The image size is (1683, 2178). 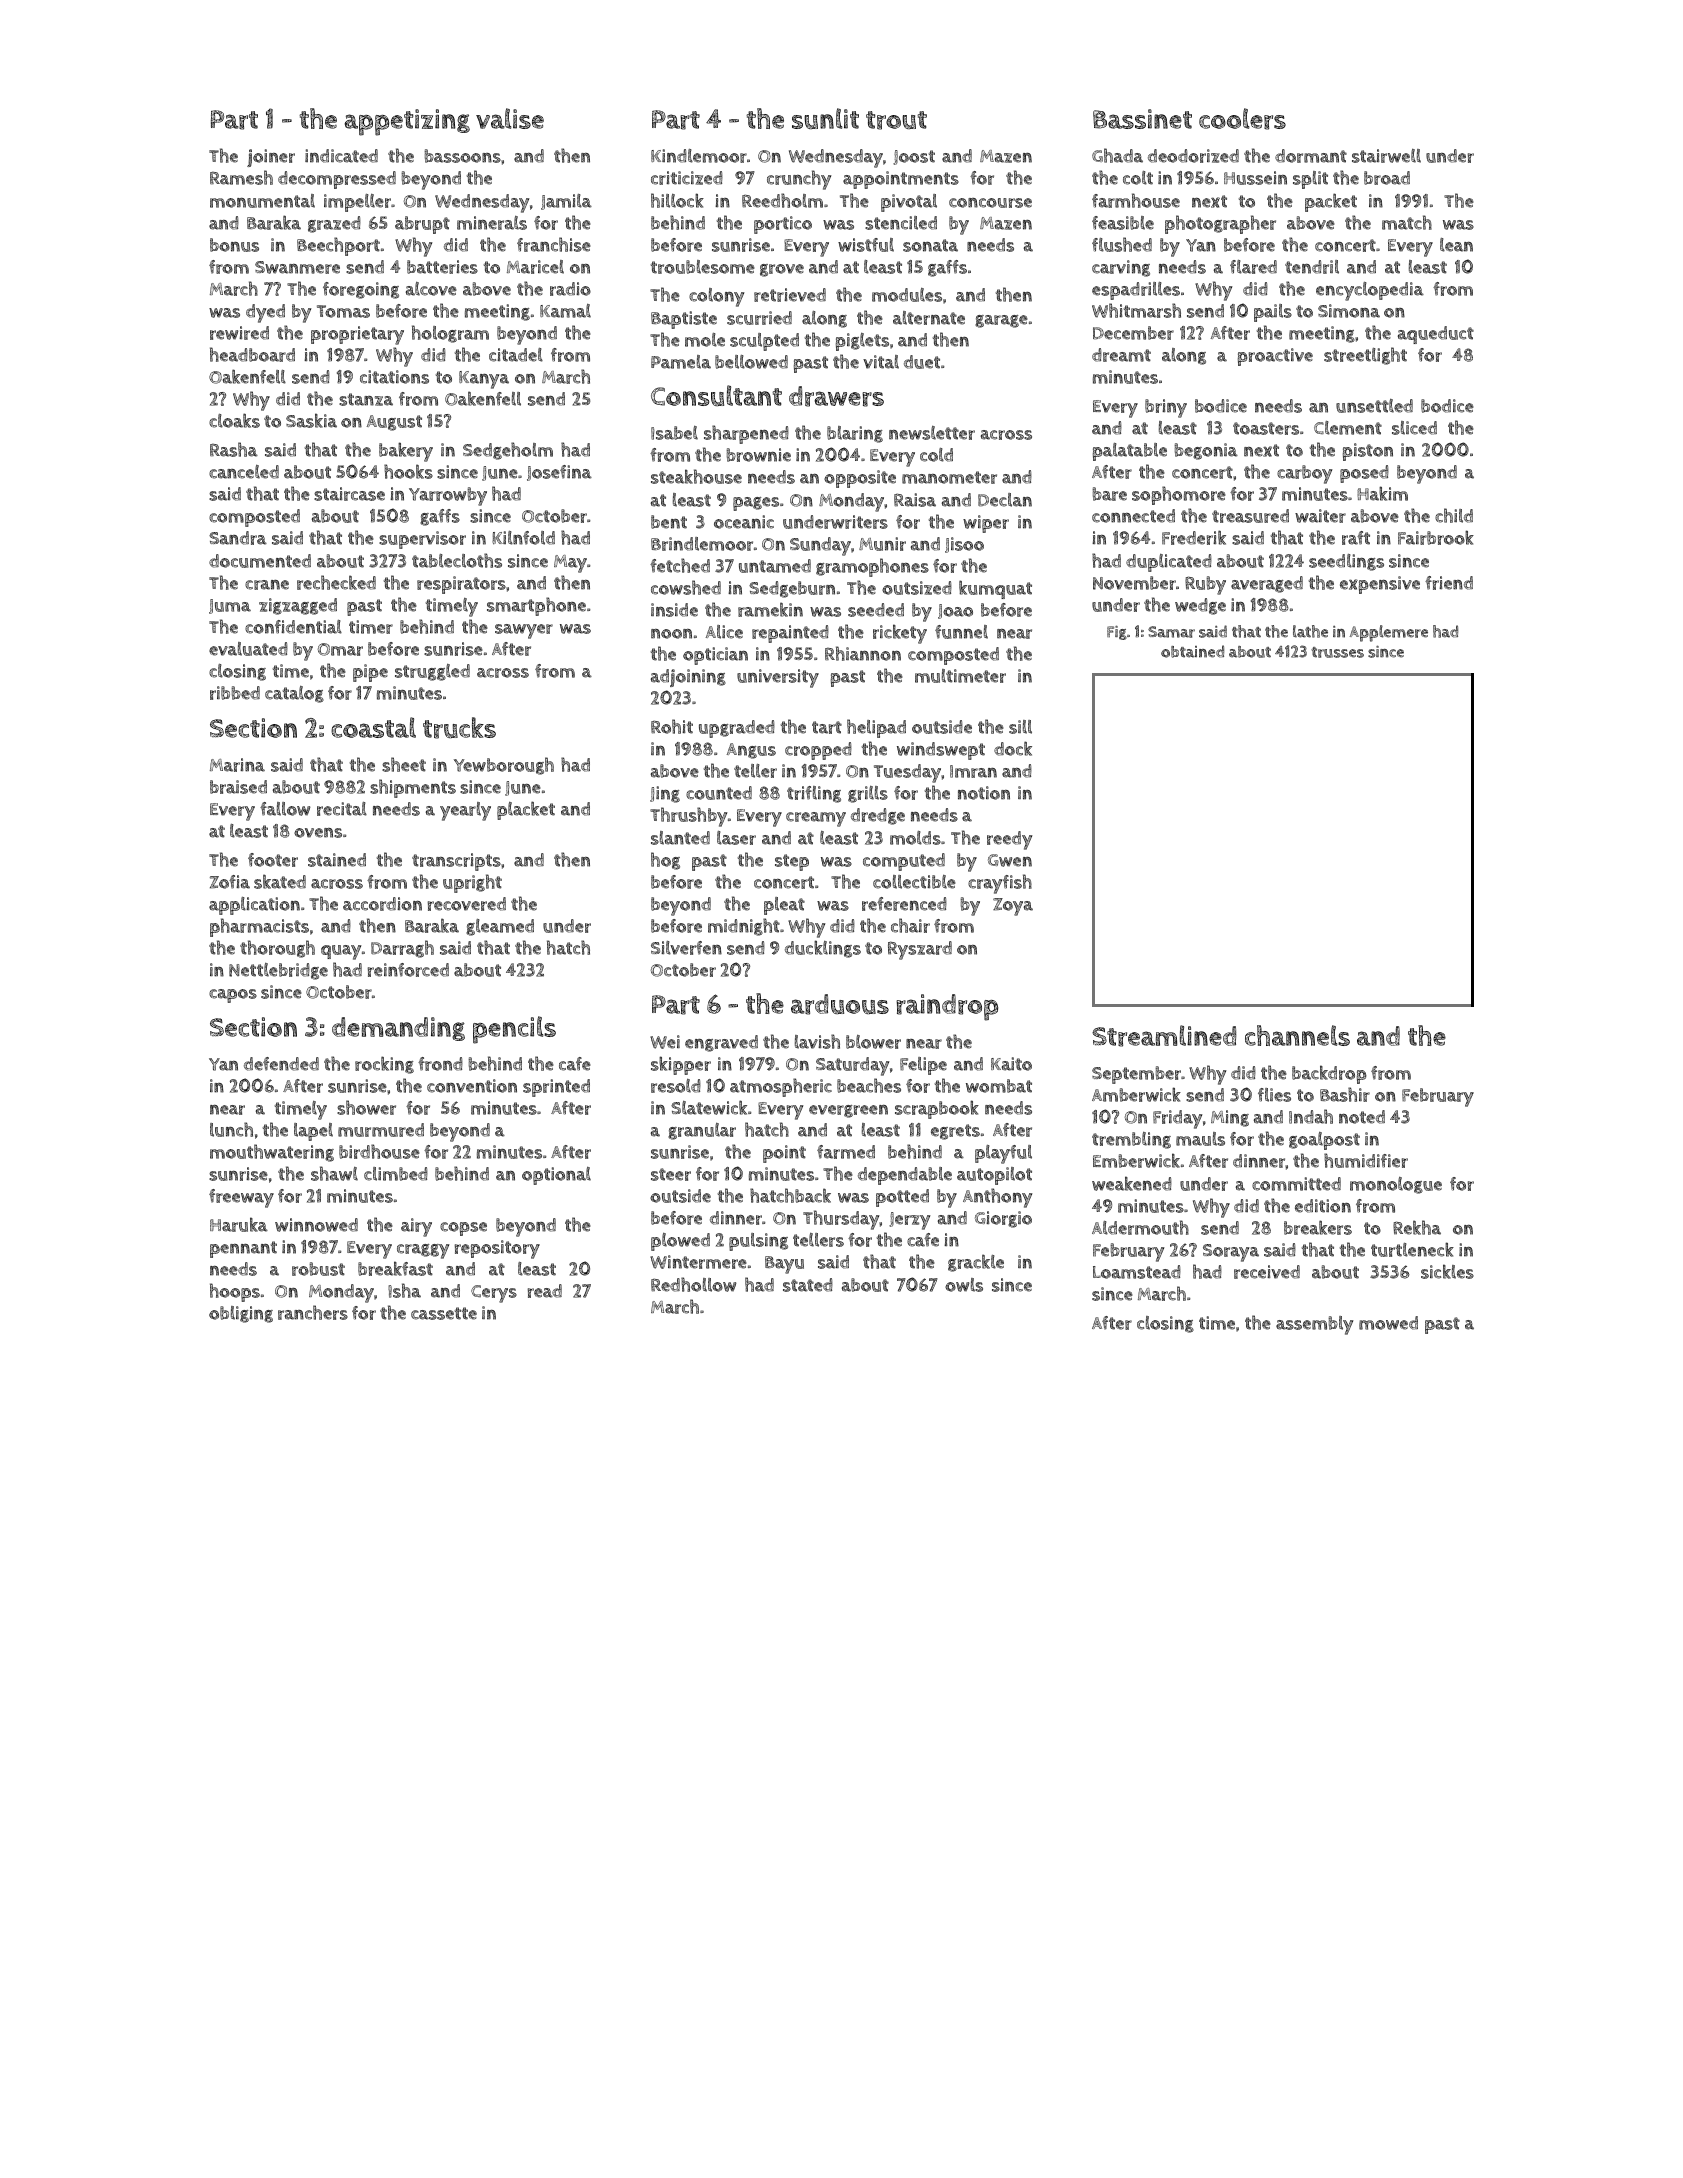 I want to click on obliging, so click(x=241, y=1314).
